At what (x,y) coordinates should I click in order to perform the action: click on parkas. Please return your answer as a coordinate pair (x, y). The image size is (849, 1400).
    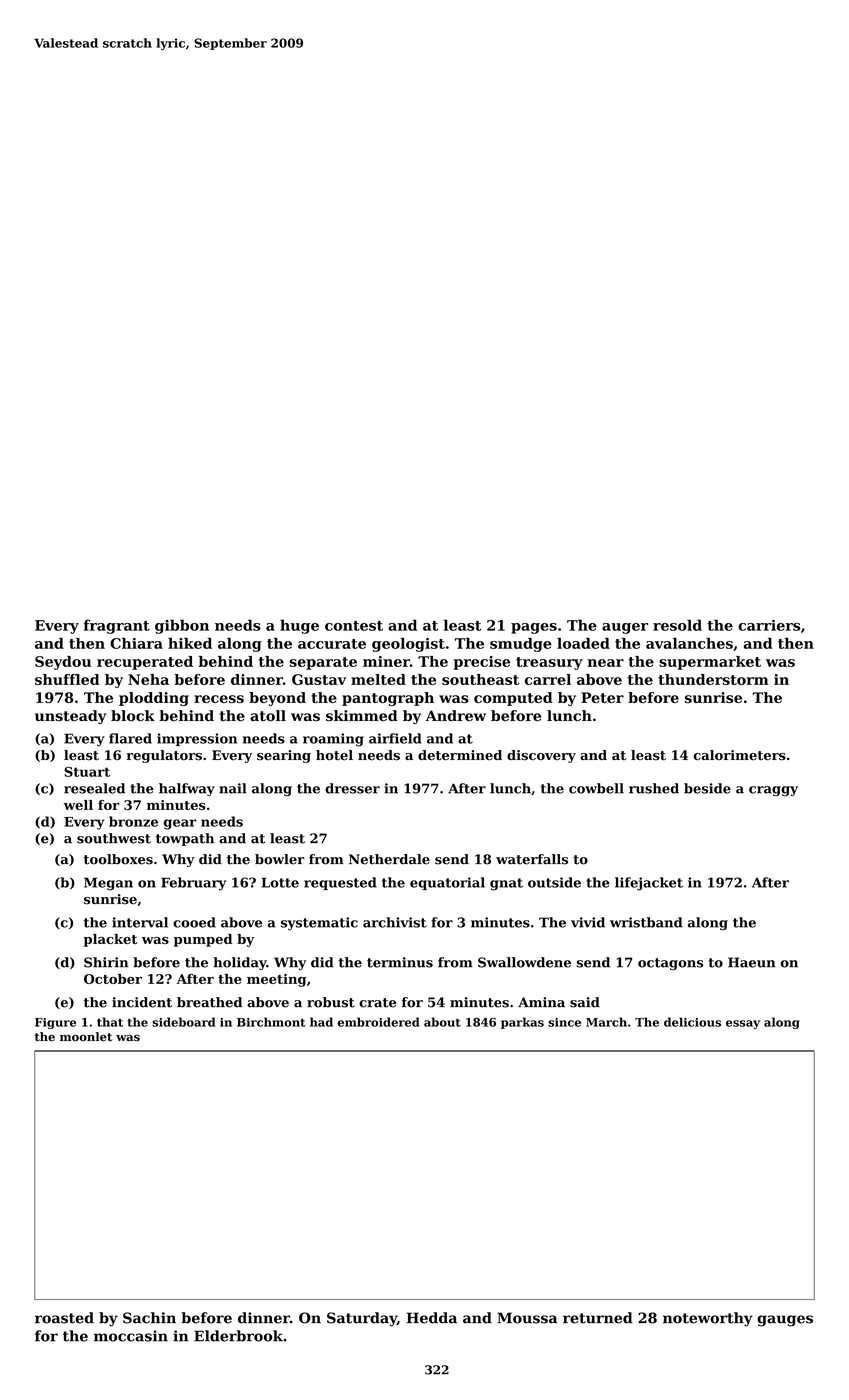
    Looking at the image, I should click on (522, 1023).
